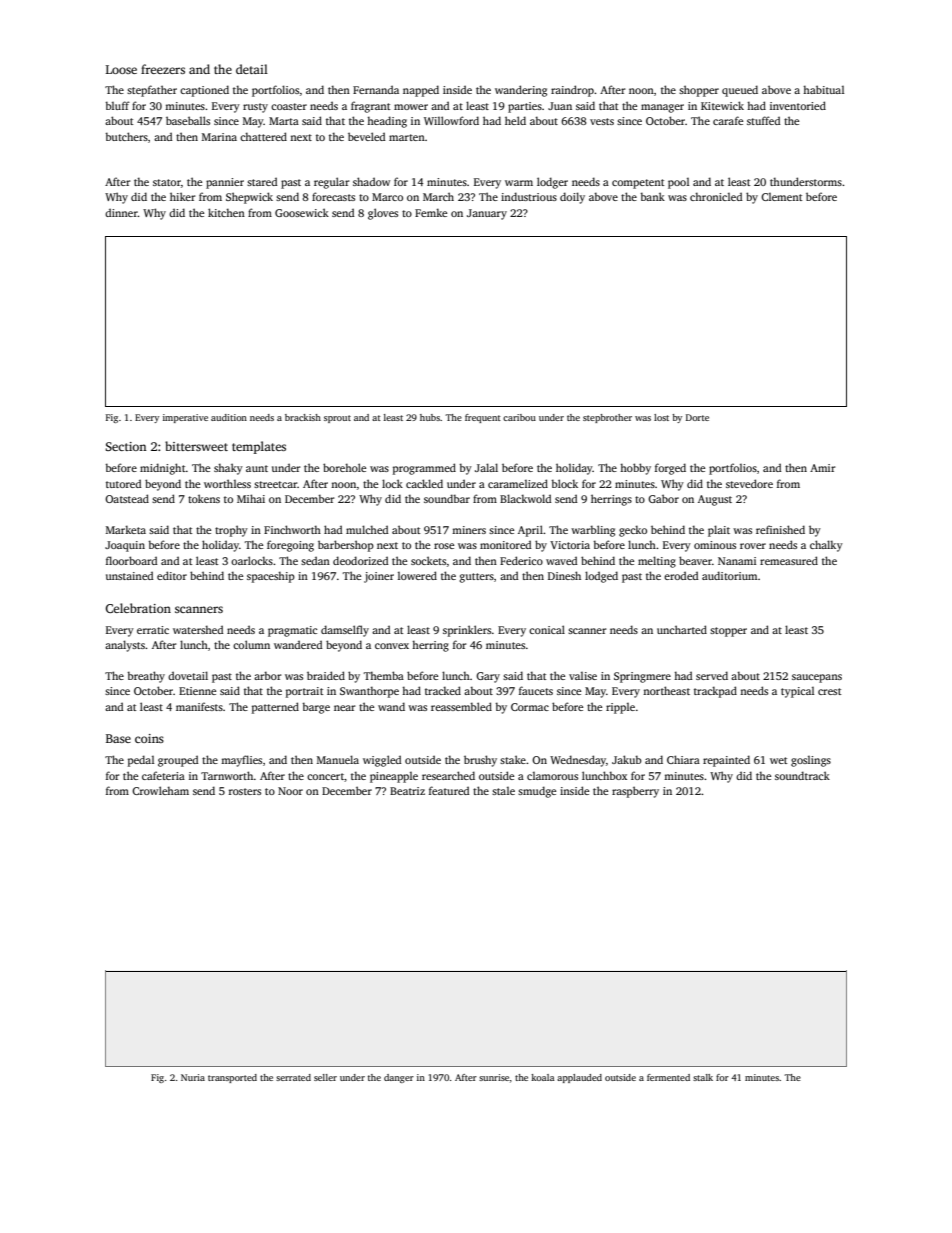 This document has height=1233, width=952. Describe the element at coordinates (703, 1077) in the document. I see `stalk` at that location.
